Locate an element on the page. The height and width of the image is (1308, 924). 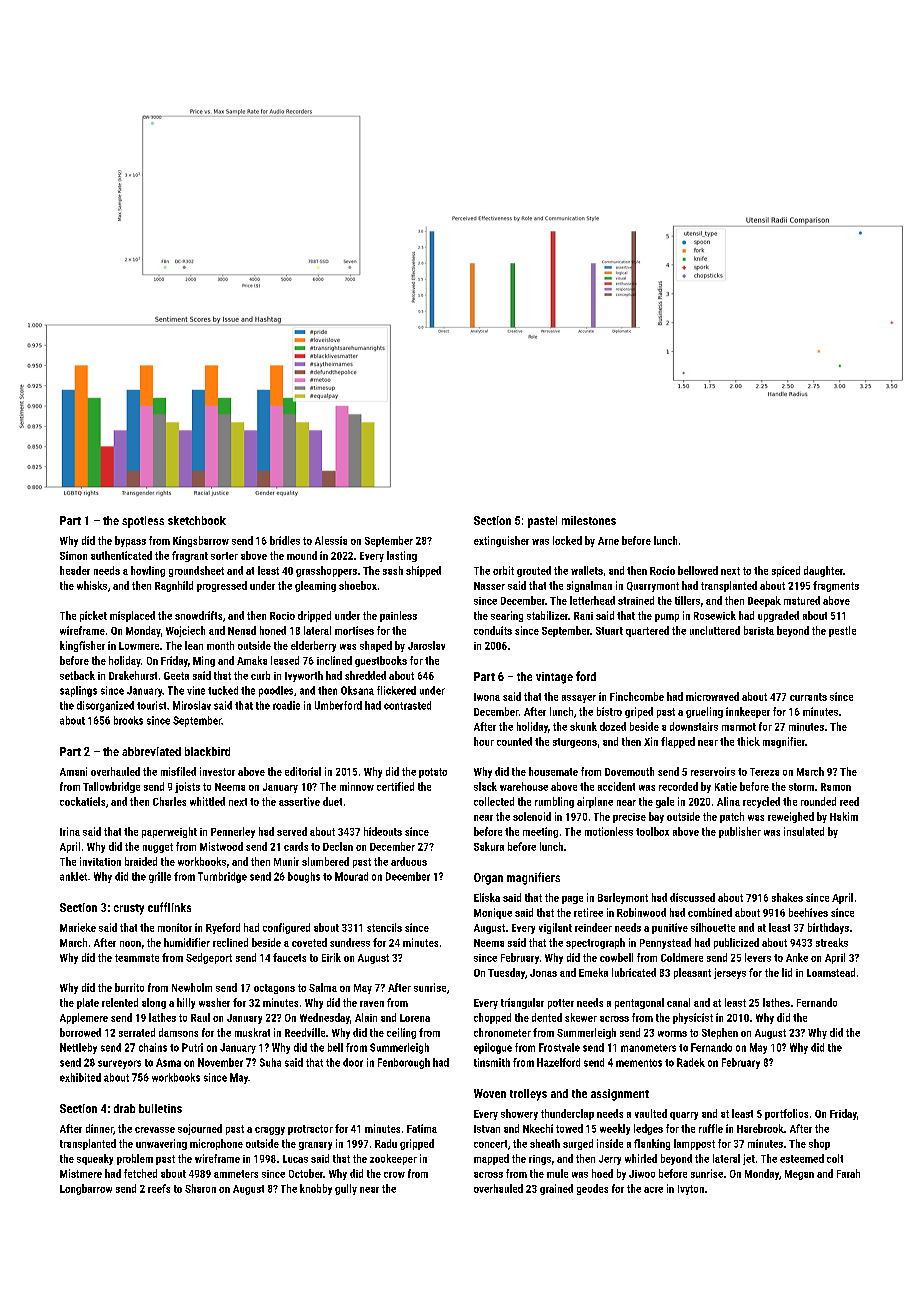
Sharon is located at coordinates (200, 1188).
